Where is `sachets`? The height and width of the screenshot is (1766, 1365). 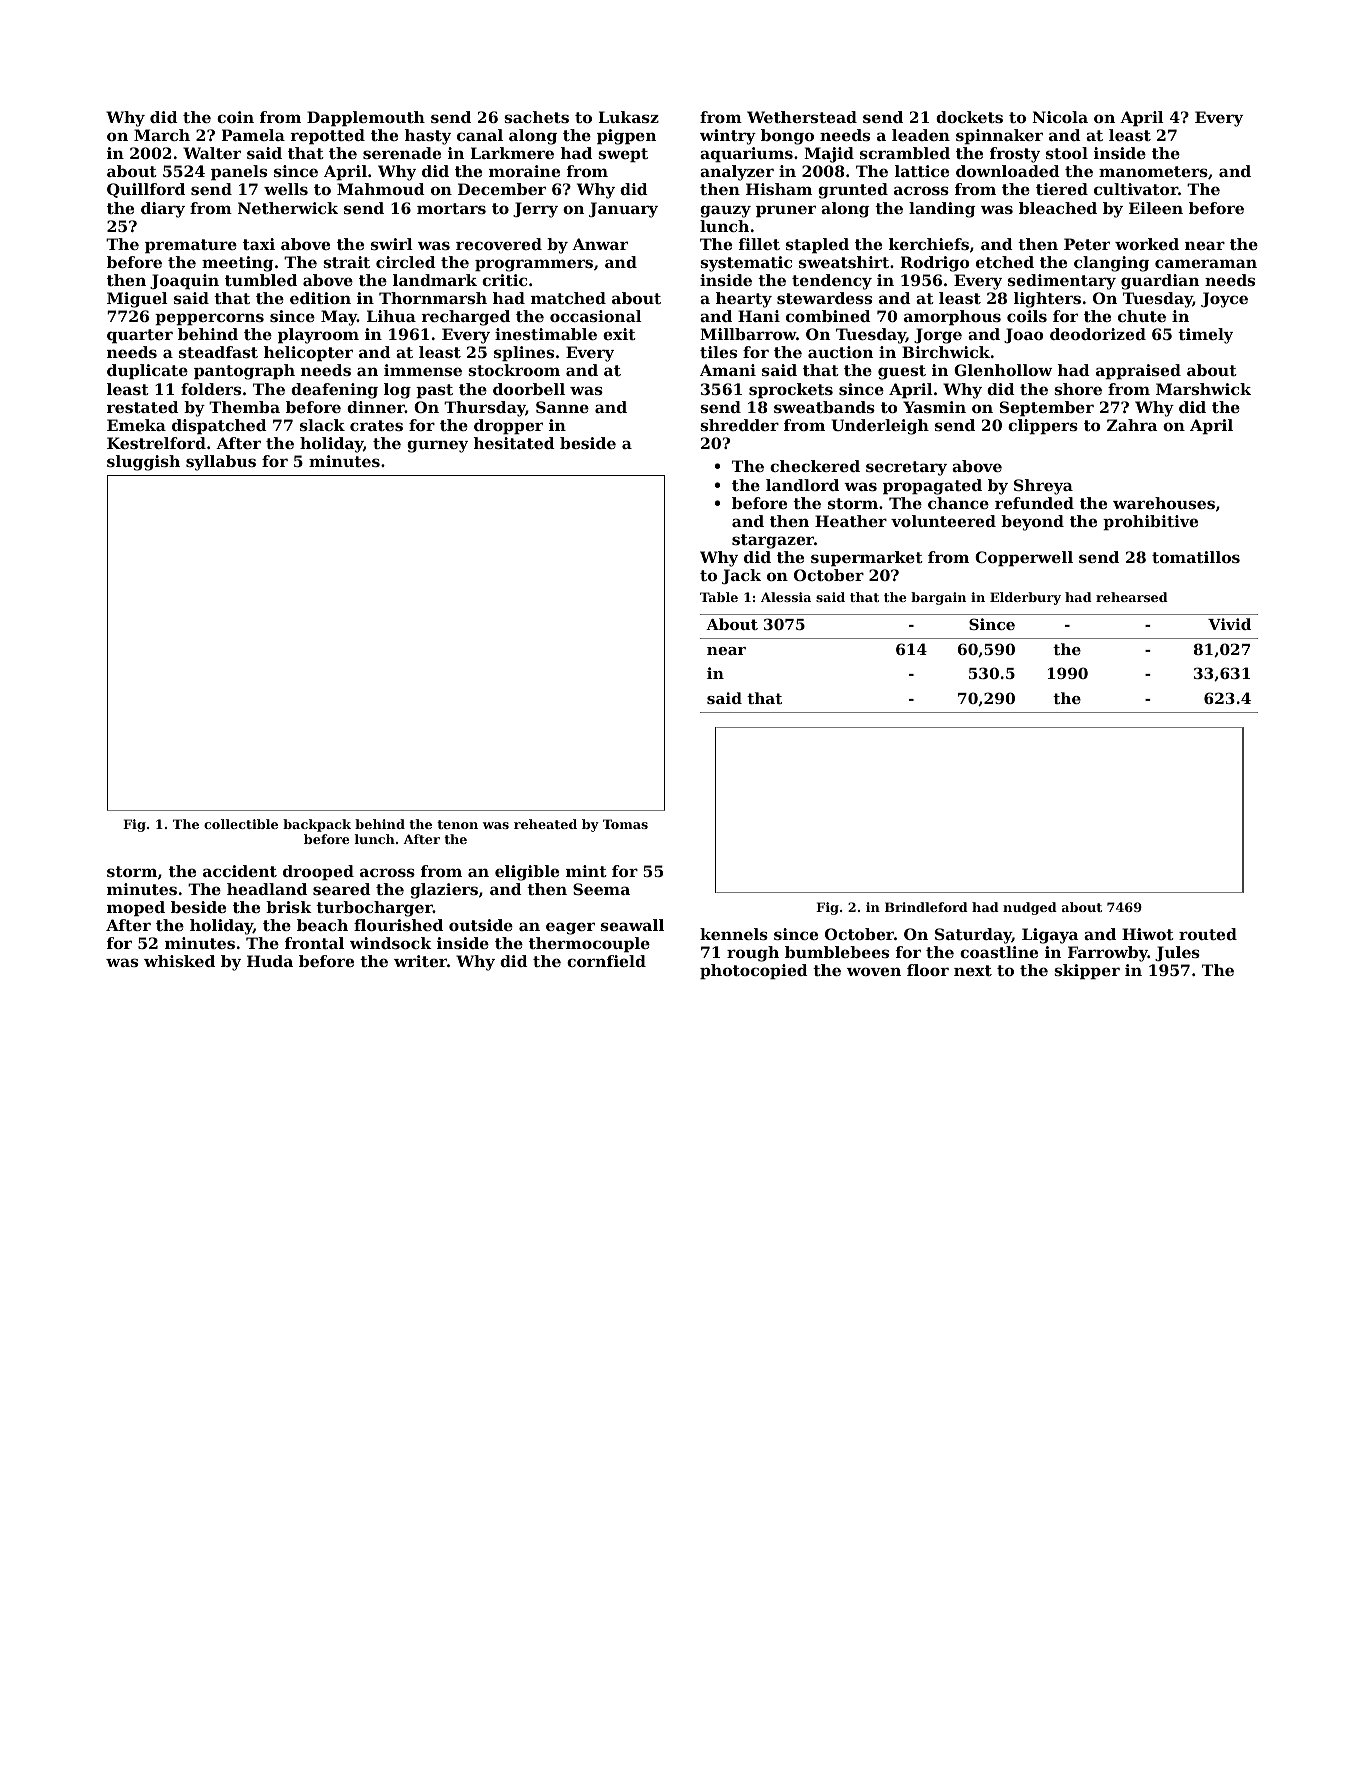
sachets is located at coordinates (536, 117).
